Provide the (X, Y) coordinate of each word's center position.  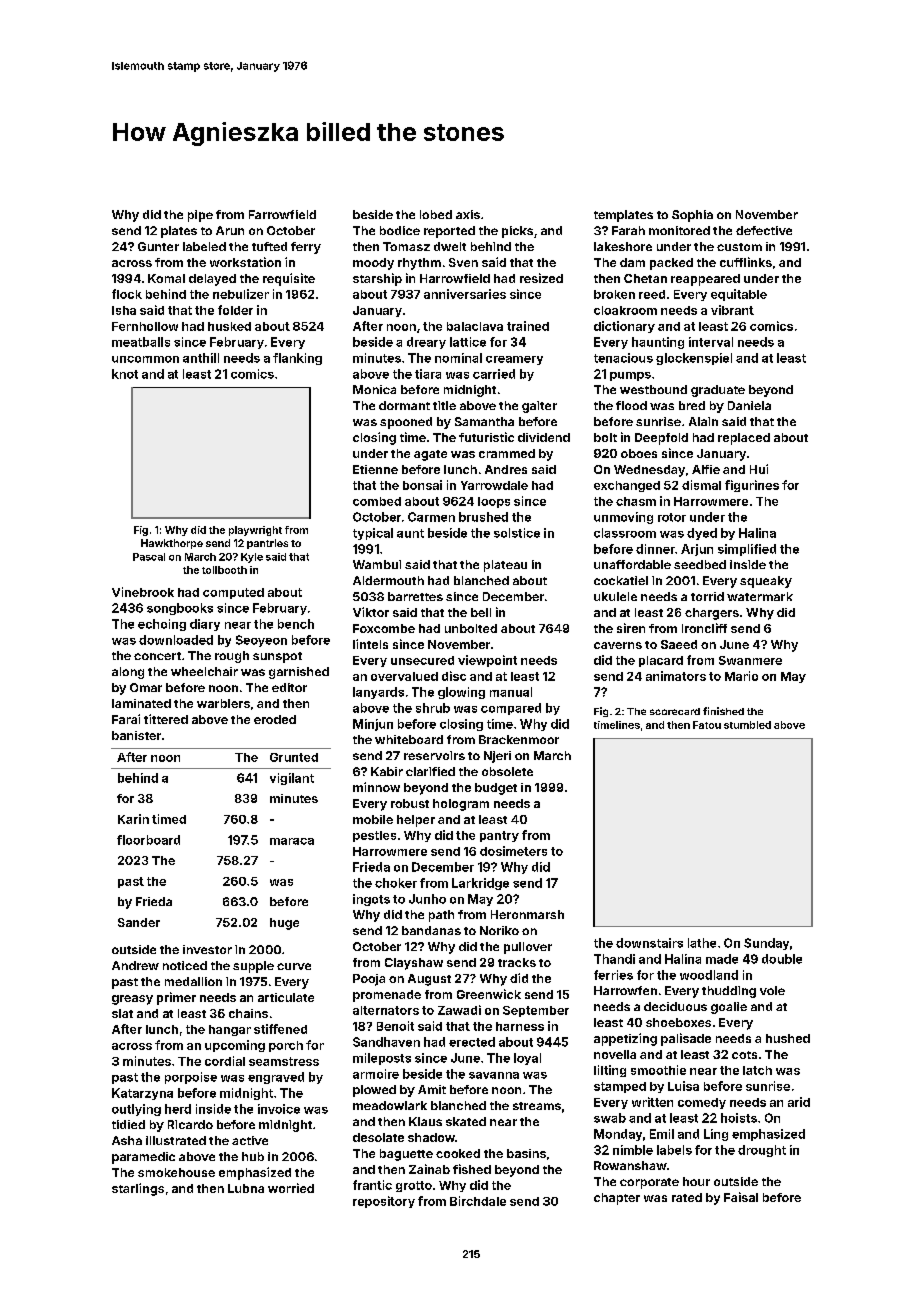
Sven (463, 262)
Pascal (149, 557)
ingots (371, 900)
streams (537, 1106)
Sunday (766, 944)
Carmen (431, 517)
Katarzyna (142, 1094)
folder (235, 310)
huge (284, 924)
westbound (653, 389)
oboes (639, 453)
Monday (618, 1135)
